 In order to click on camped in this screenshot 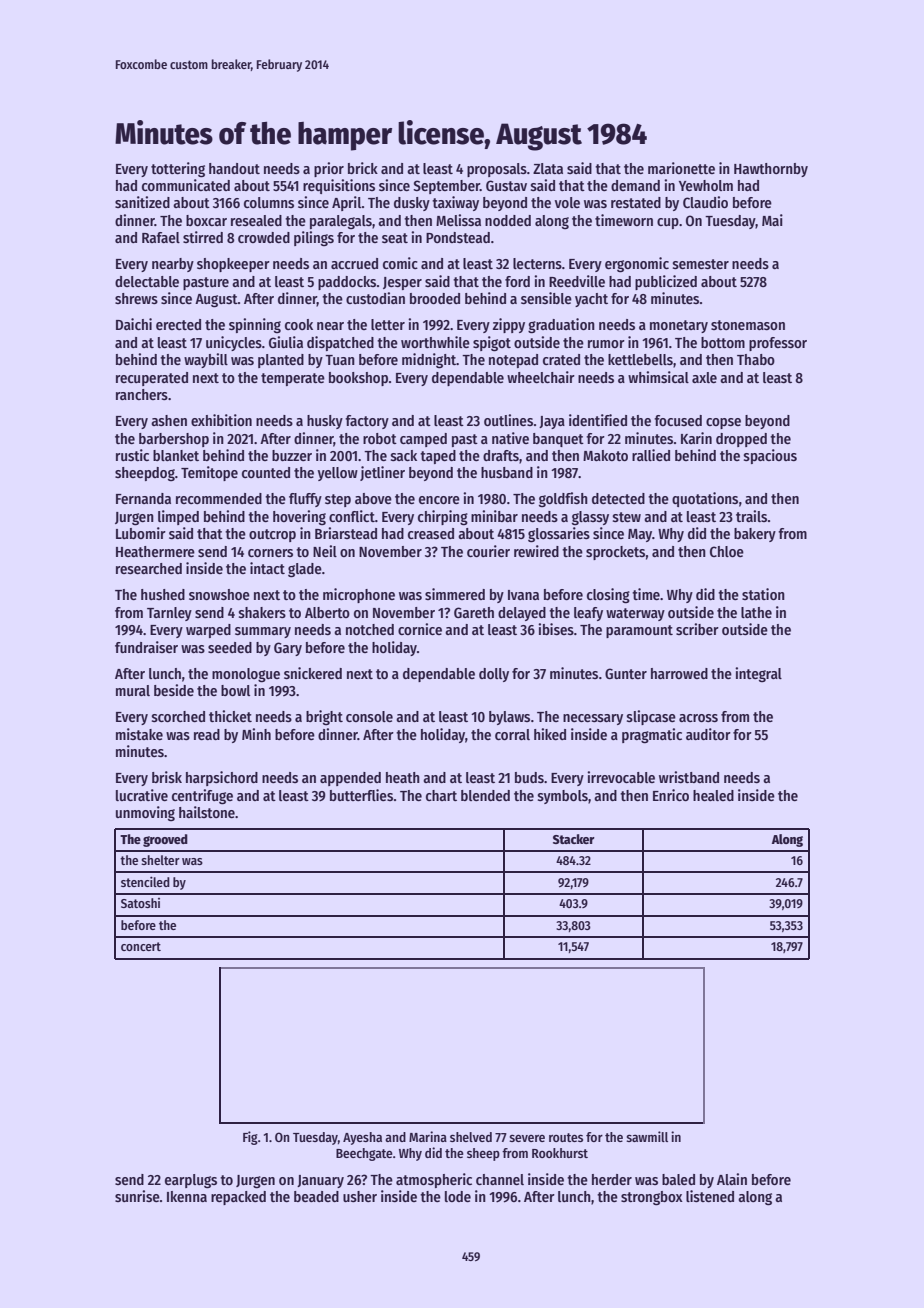, I will do `click(423, 440)`.
